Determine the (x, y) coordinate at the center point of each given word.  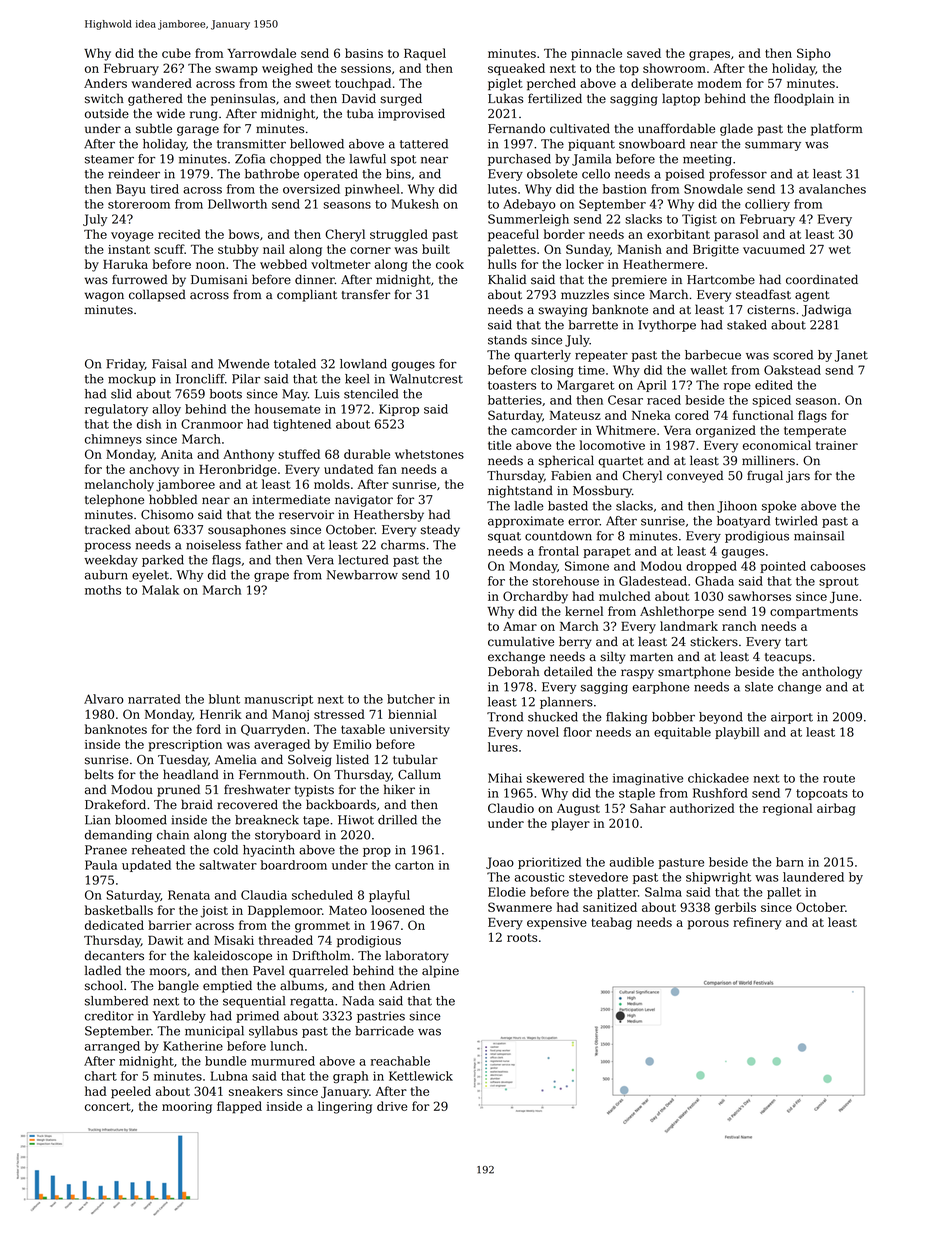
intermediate (291, 499)
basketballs (119, 910)
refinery (757, 923)
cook (450, 264)
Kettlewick (421, 1076)
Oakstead (792, 370)
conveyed (695, 476)
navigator (364, 501)
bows (244, 234)
